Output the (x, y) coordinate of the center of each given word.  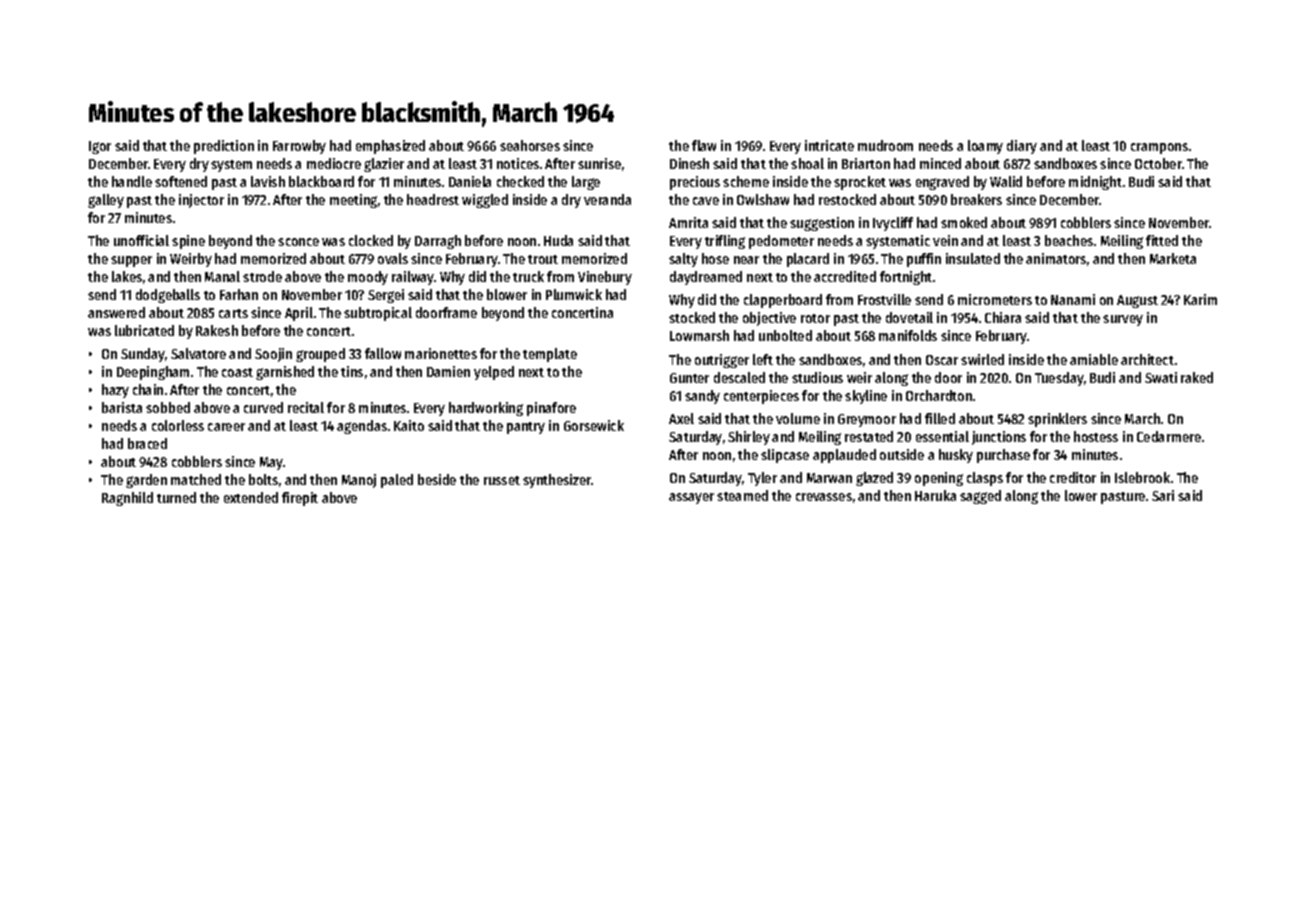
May (271, 463)
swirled (982, 359)
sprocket (860, 183)
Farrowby (299, 147)
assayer (691, 498)
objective (769, 319)
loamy (985, 147)
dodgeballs (168, 296)
